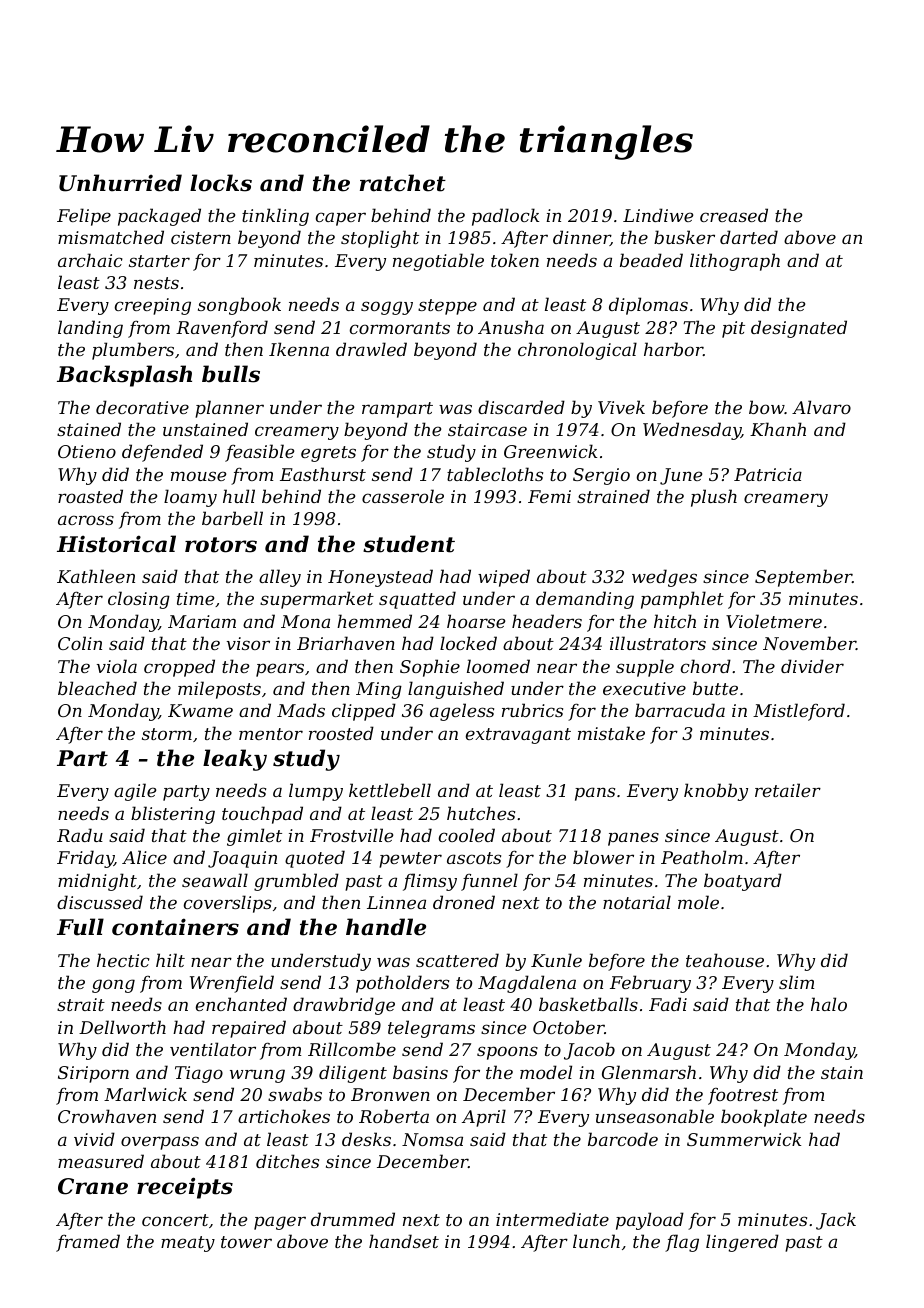  What do you see at coordinates (650, 984) in the screenshot?
I see `February` at bounding box center [650, 984].
